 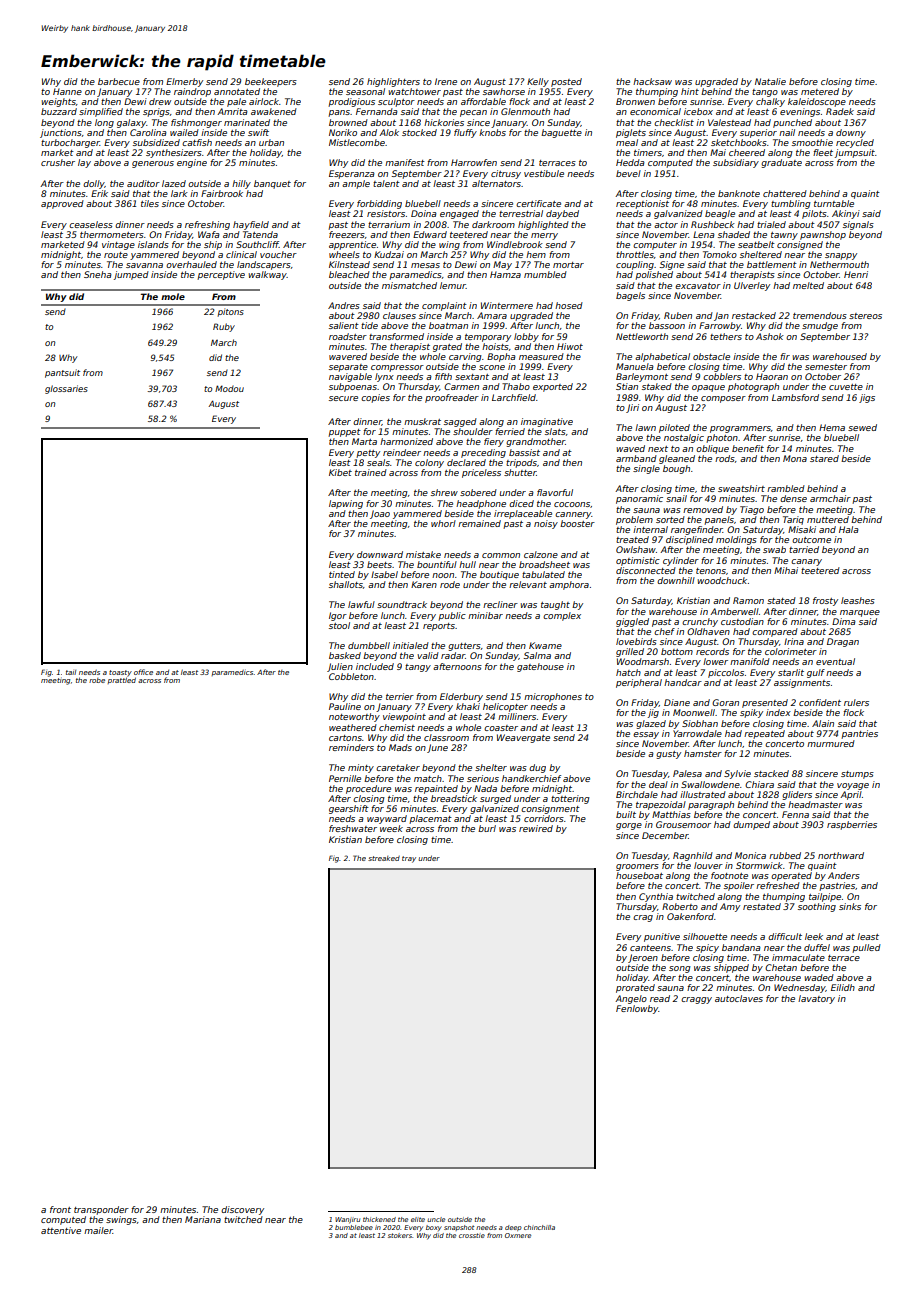 What do you see at coordinates (656, 897) in the document?
I see `Cynthia` at bounding box center [656, 897].
